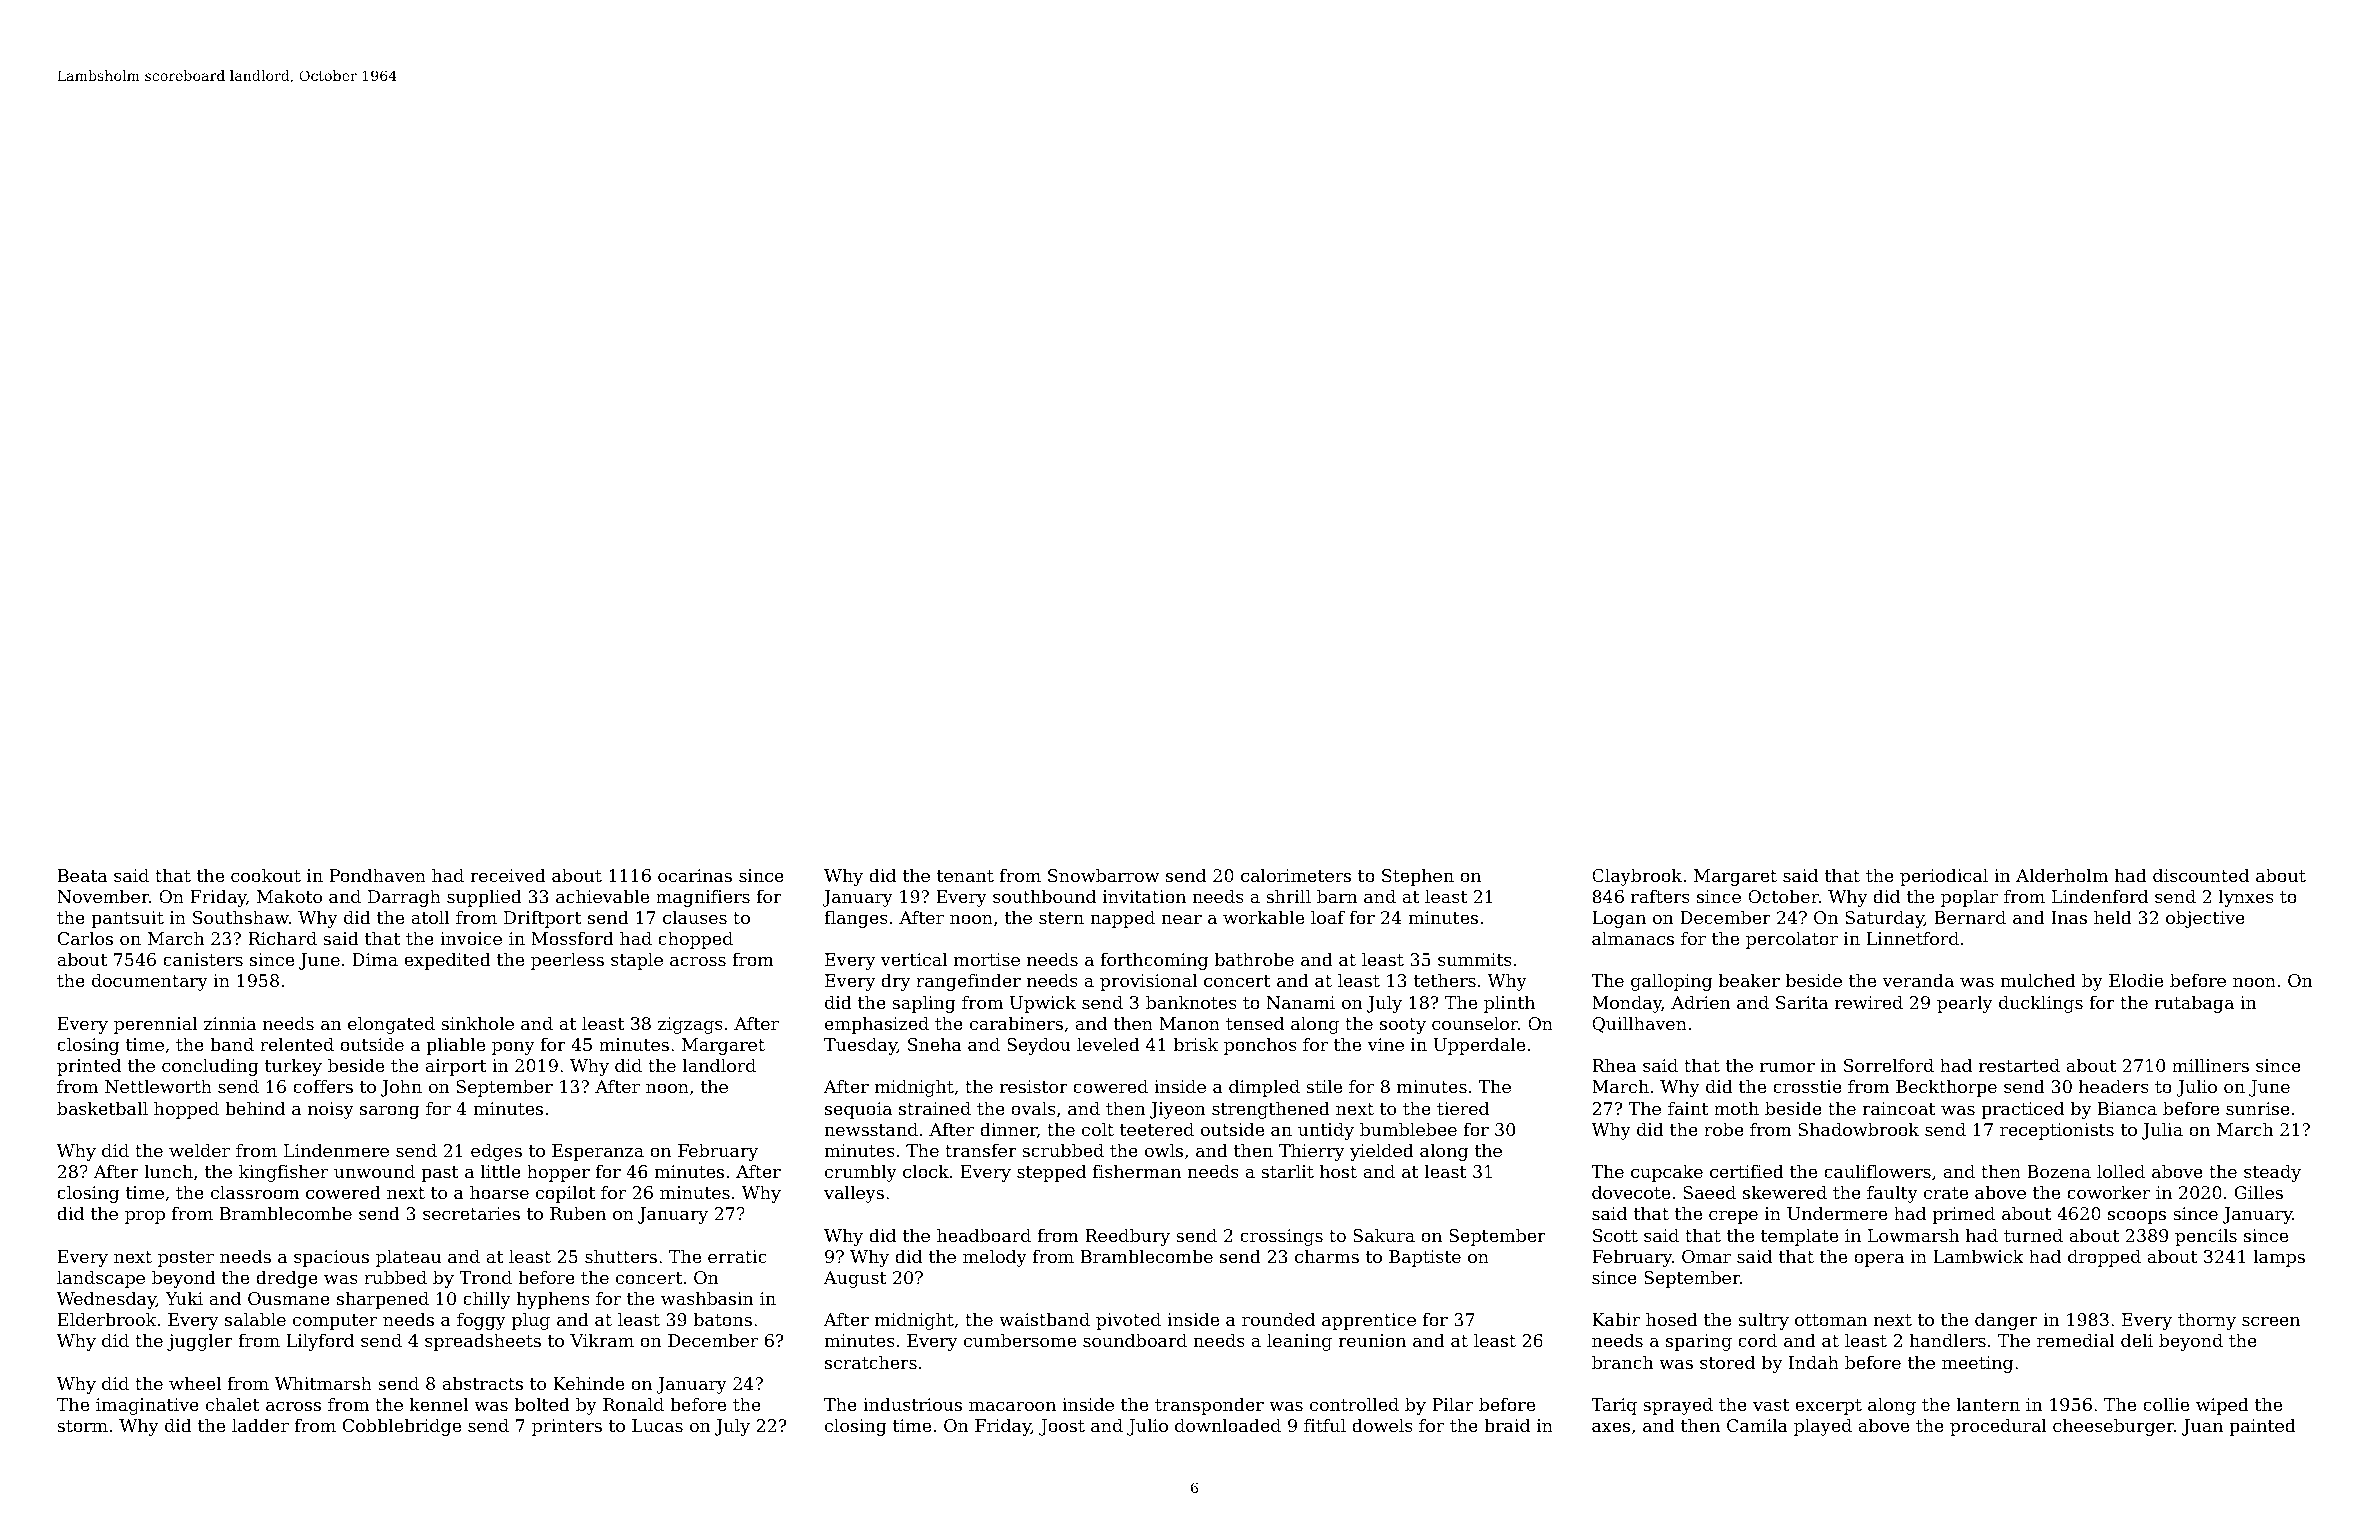 The height and width of the image is (1540, 2380). I want to click on printers, so click(567, 1427).
